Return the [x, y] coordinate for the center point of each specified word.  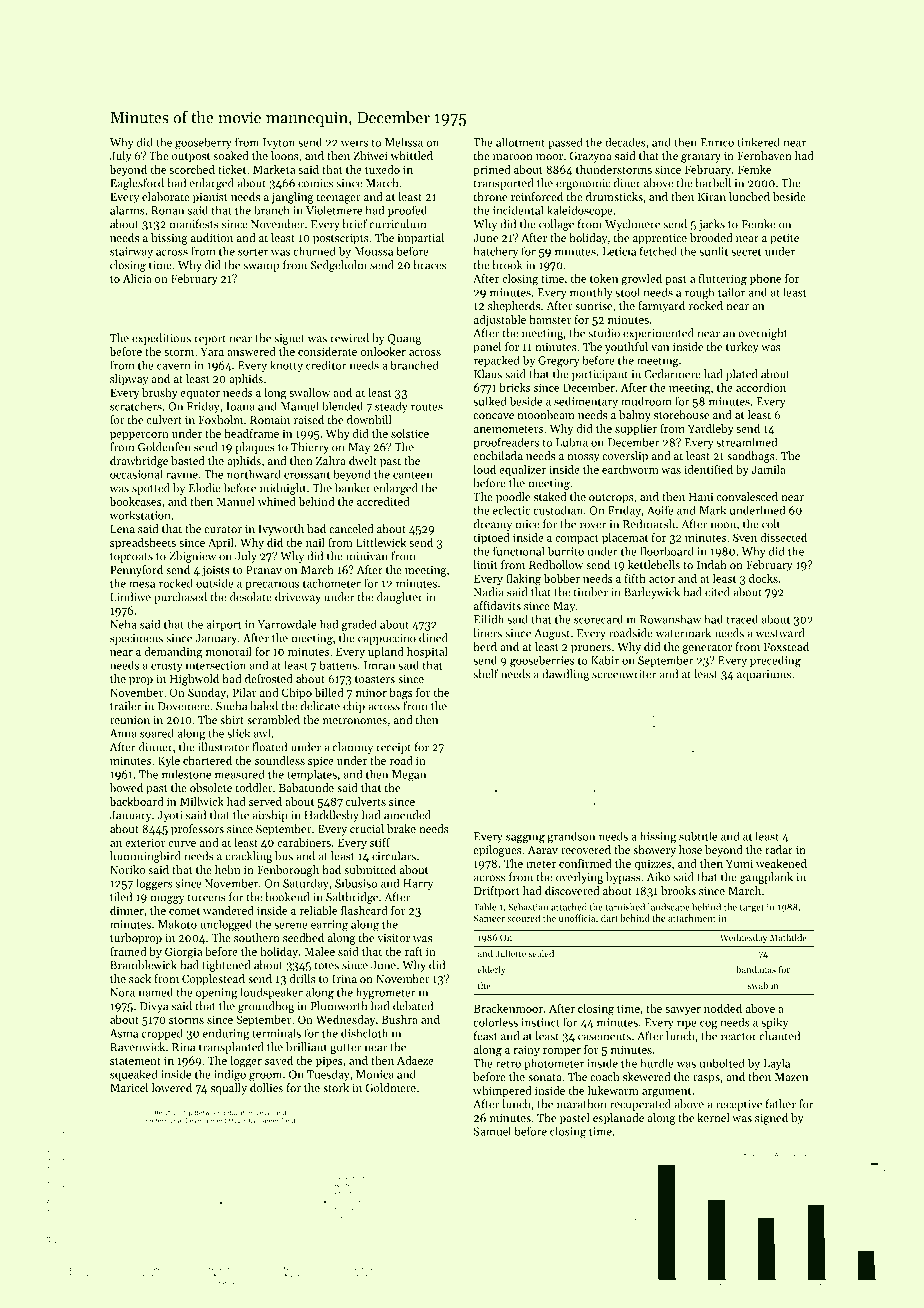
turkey [742, 348]
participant [600, 375]
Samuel [492, 1131]
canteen [413, 475]
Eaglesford [137, 184]
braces [429, 265]
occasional [136, 474]
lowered [172, 1087]
